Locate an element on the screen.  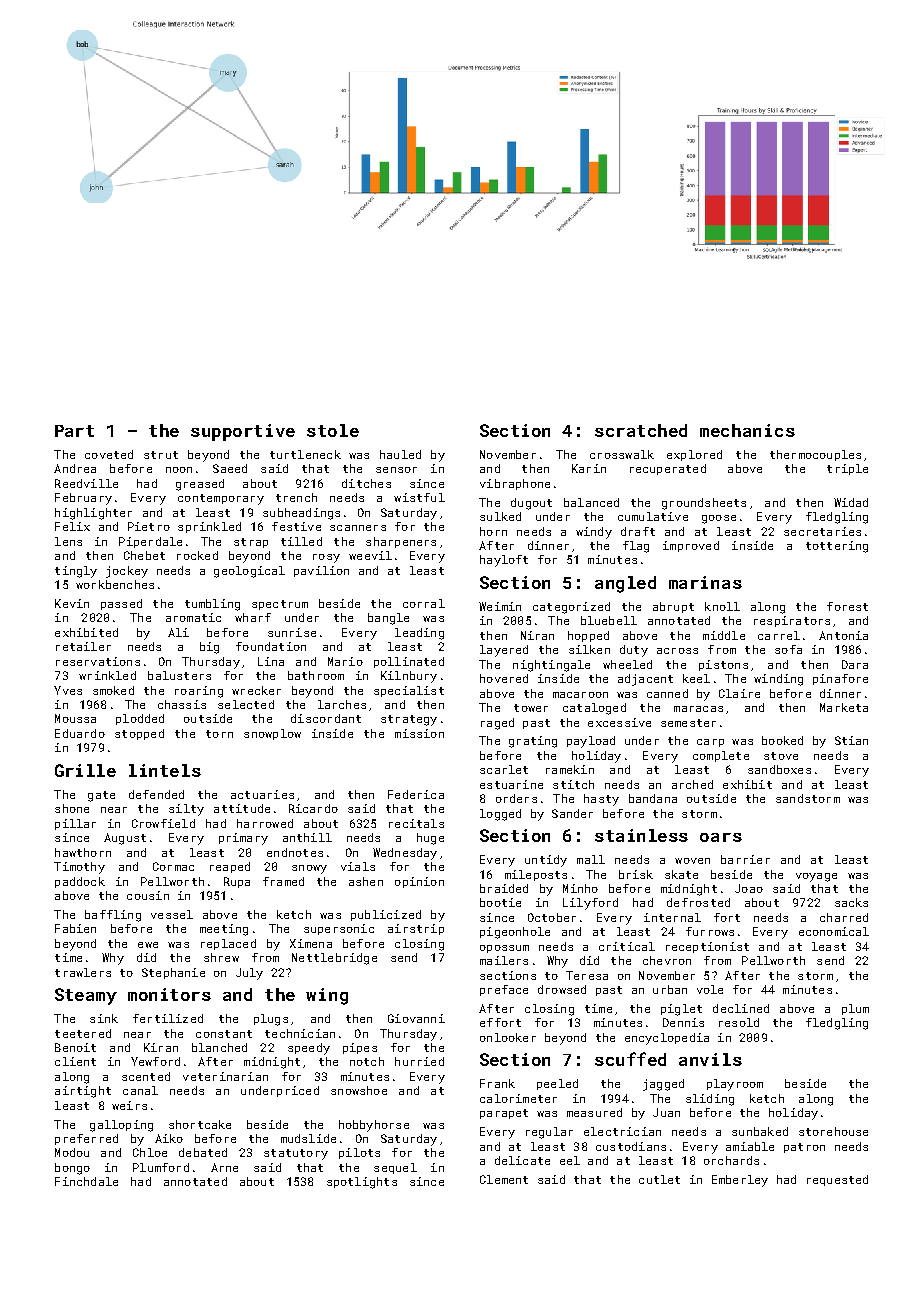
noon is located at coordinates (179, 470).
